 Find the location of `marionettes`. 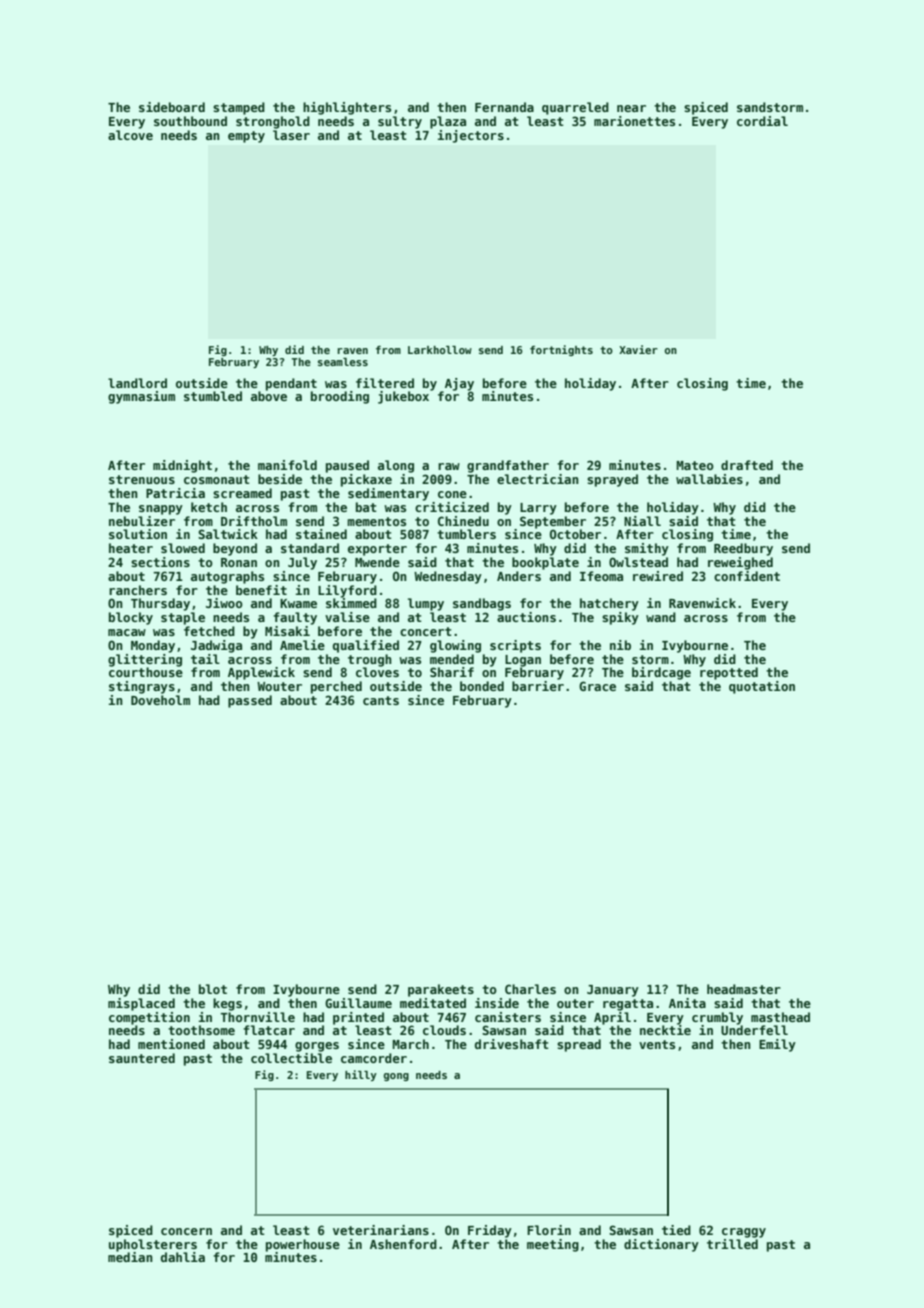

marionettes is located at coordinates (634, 121).
